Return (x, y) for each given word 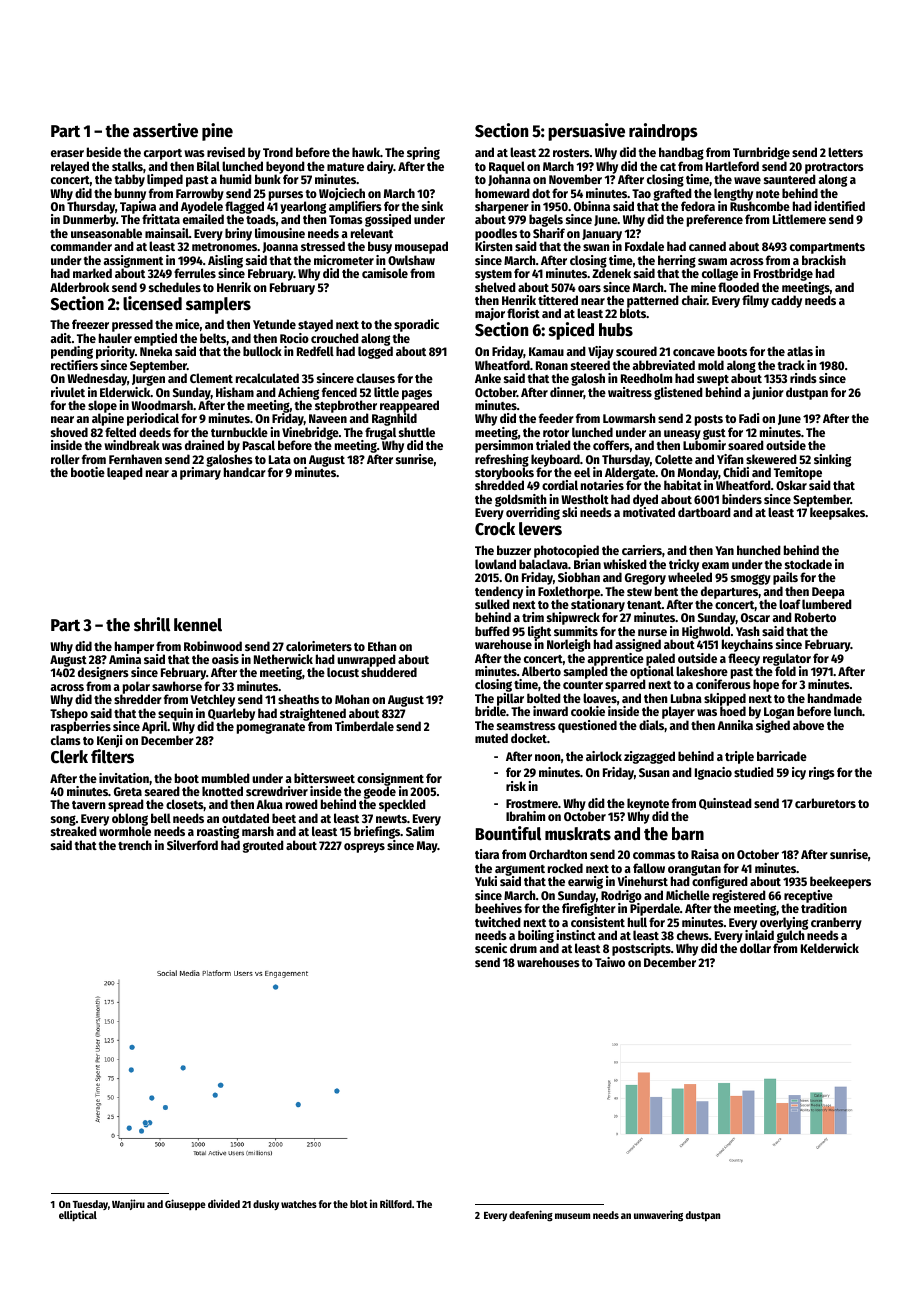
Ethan (382, 646)
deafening (531, 1216)
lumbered (827, 604)
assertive (165, 130)
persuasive (586, 132)
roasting (218, 832)
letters (845, 152)
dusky (266, 1205)
